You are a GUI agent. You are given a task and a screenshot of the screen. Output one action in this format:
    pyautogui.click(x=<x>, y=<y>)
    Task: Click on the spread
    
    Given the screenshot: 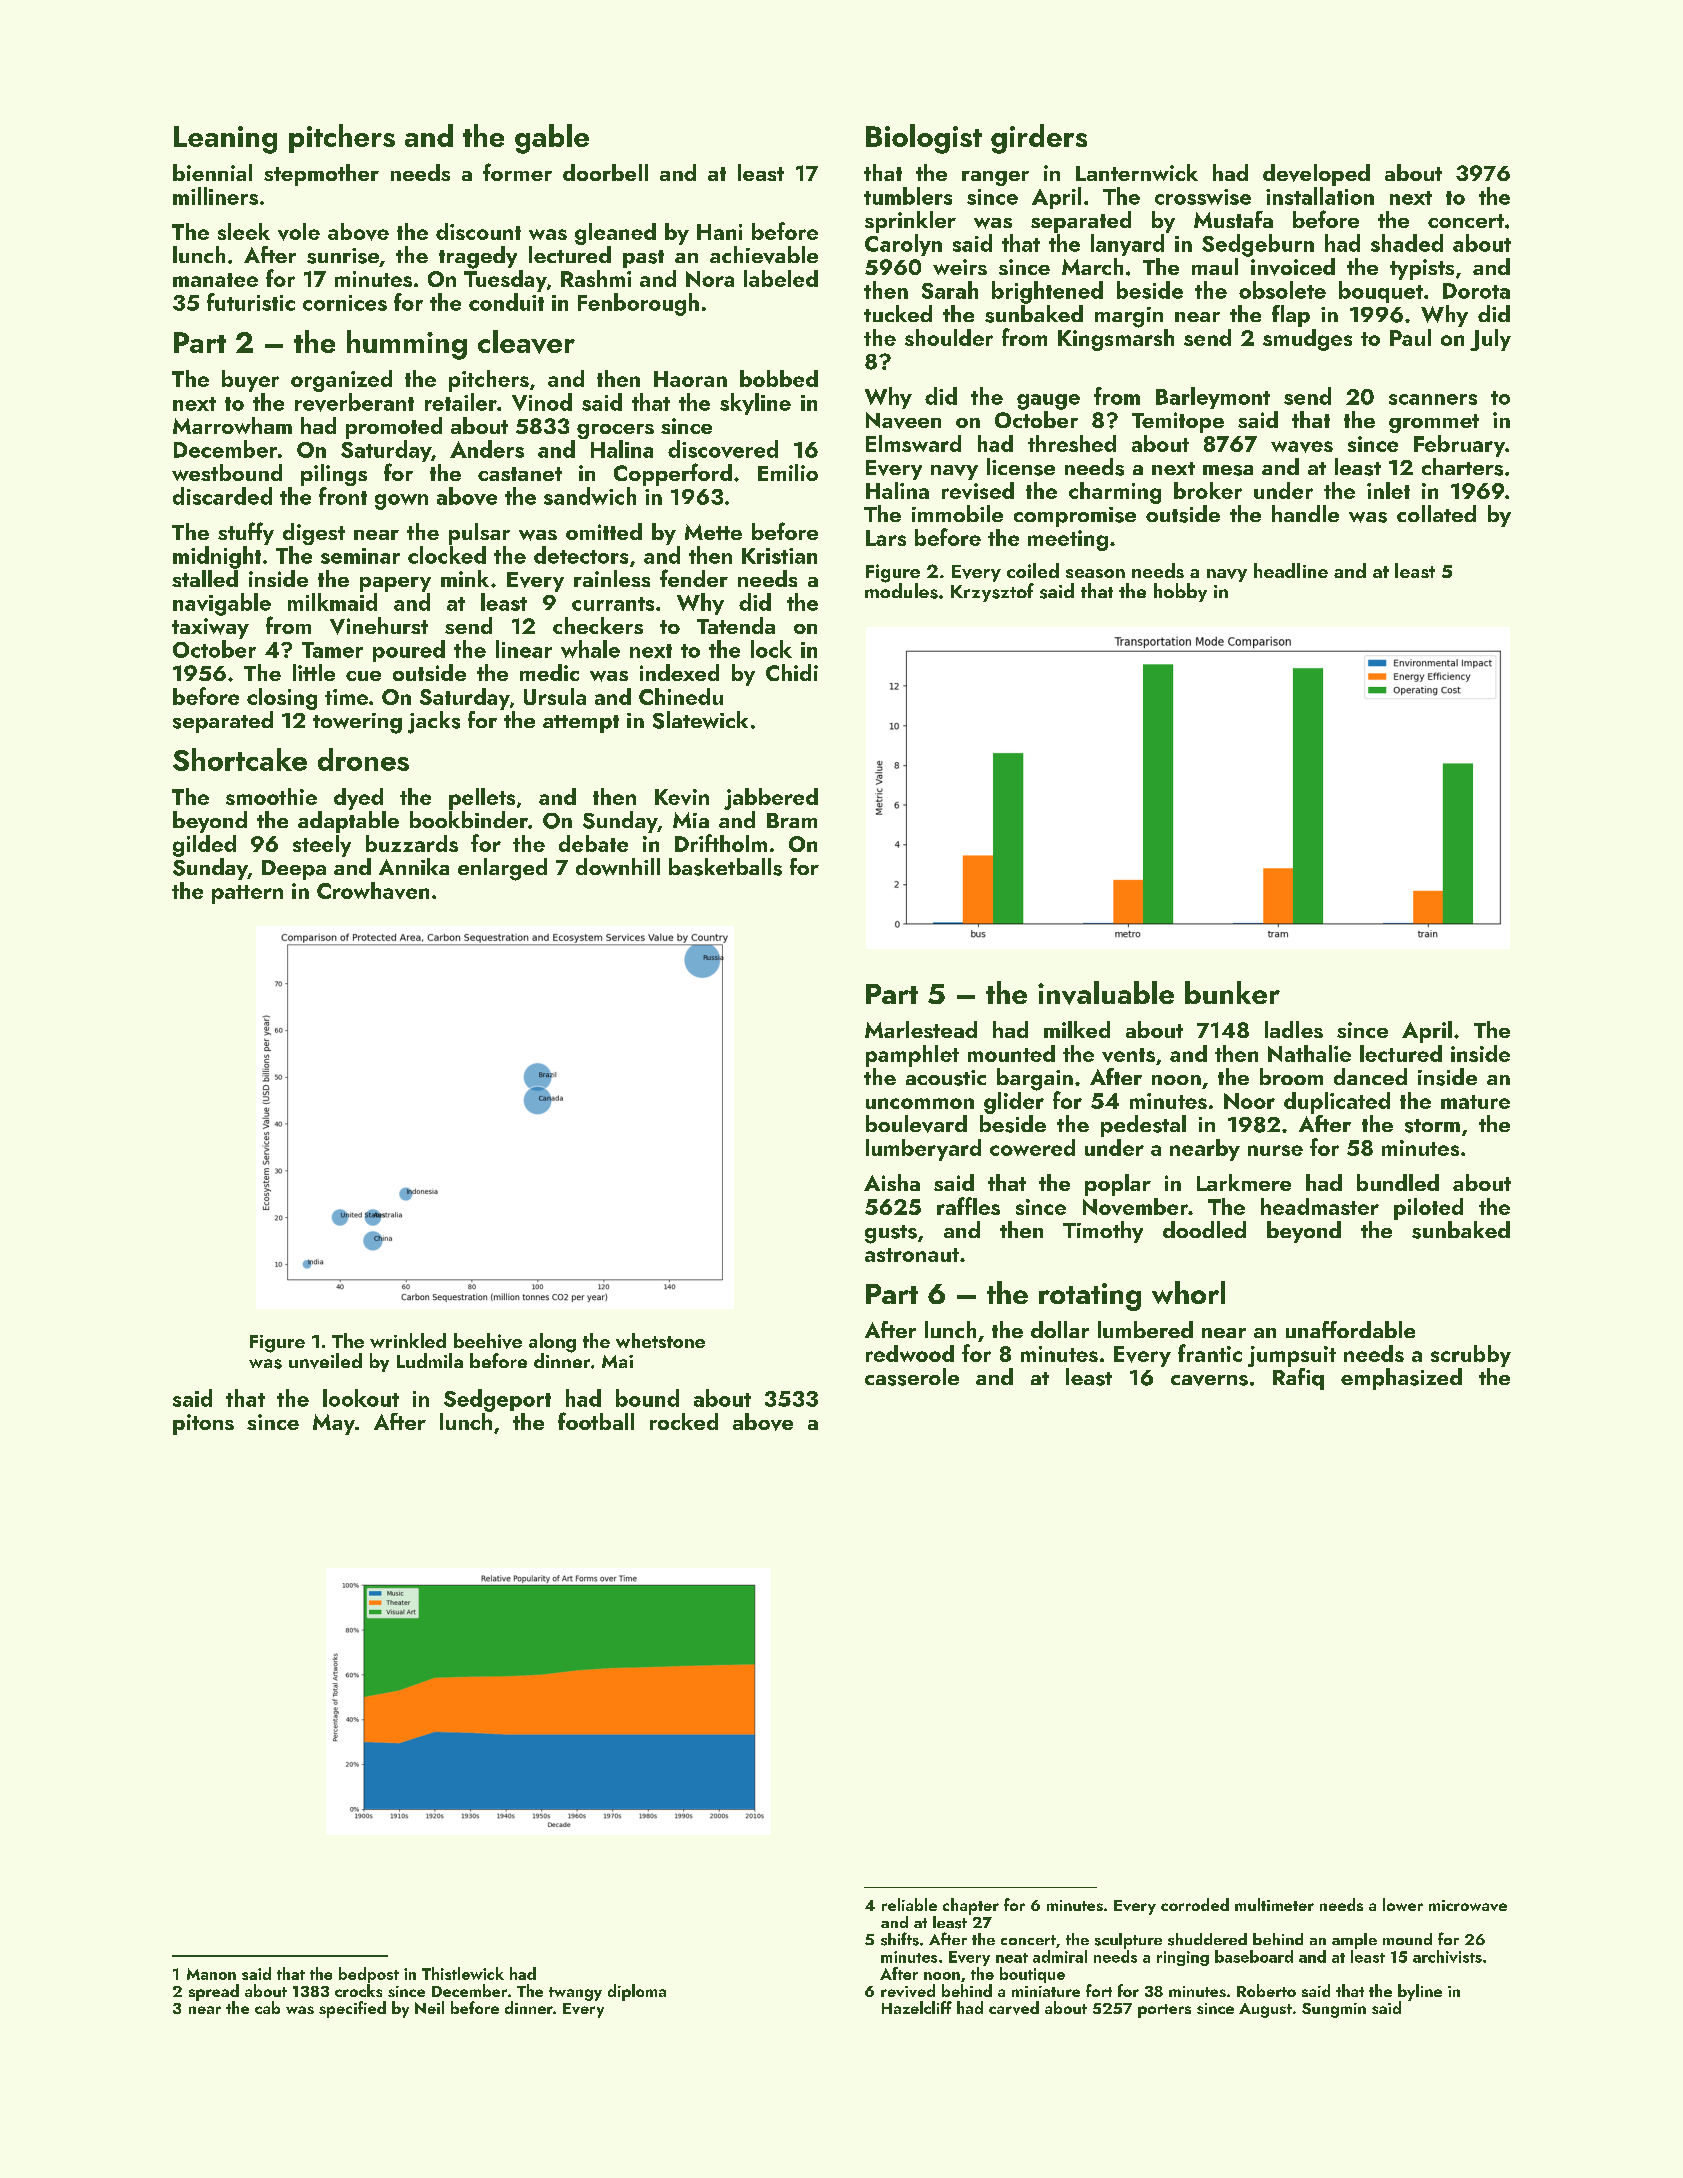 What is the action you would take?
    pyautogui.click(x=214, y=1992)
